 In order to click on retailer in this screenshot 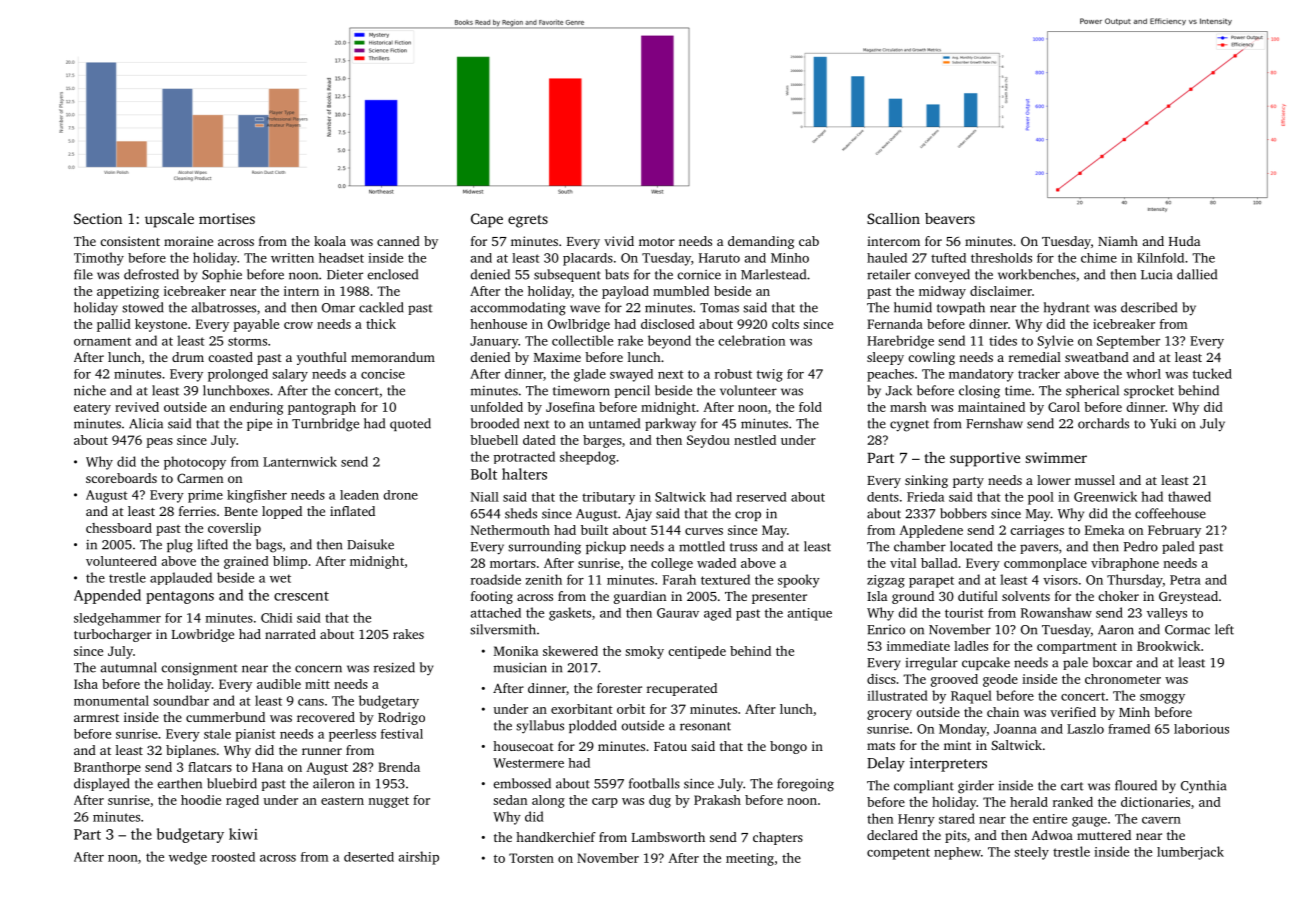, I will do `click(889, 274)`.
